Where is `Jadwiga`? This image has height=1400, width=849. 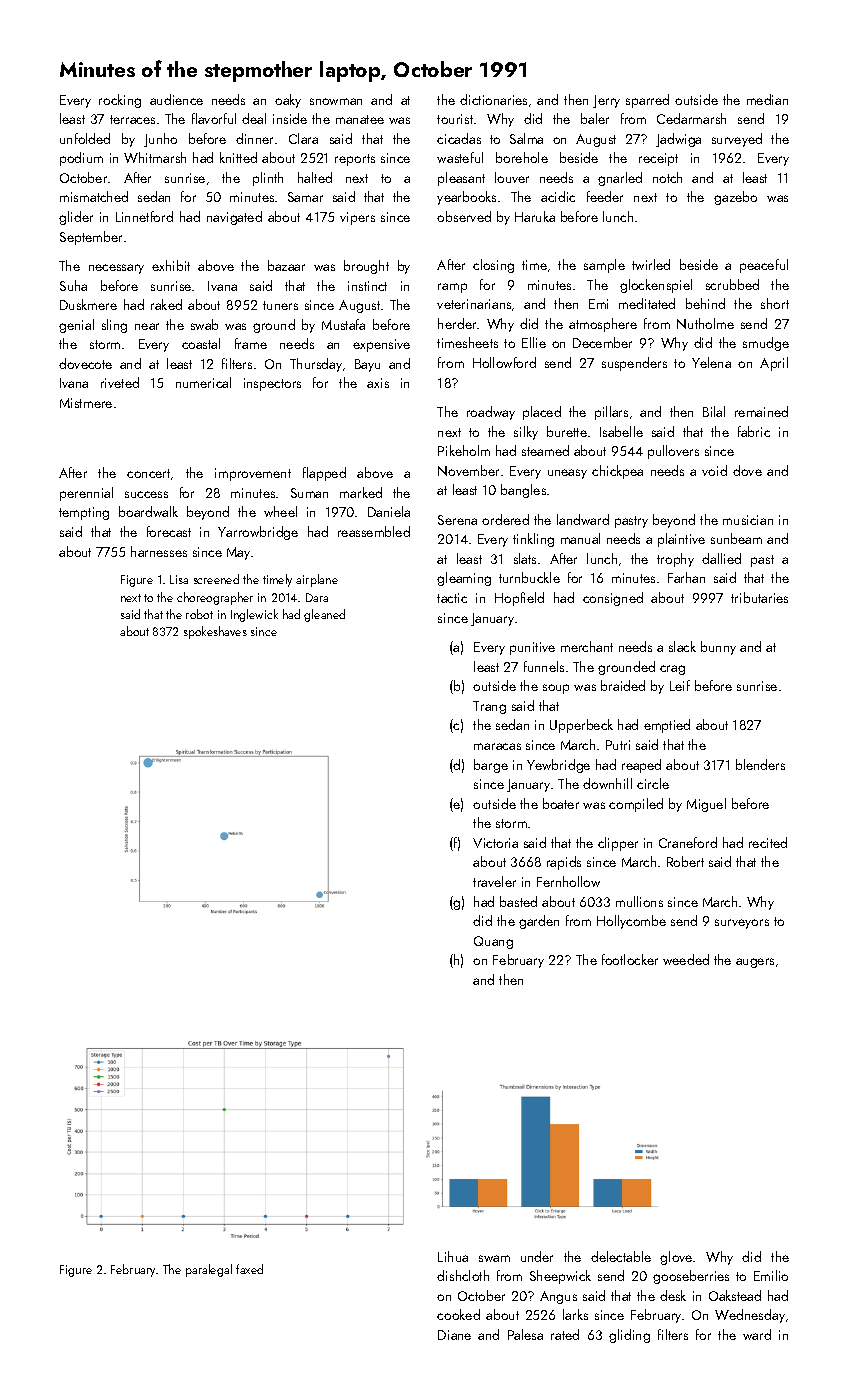 Jadwiga is located at coordinates (678, 140).
